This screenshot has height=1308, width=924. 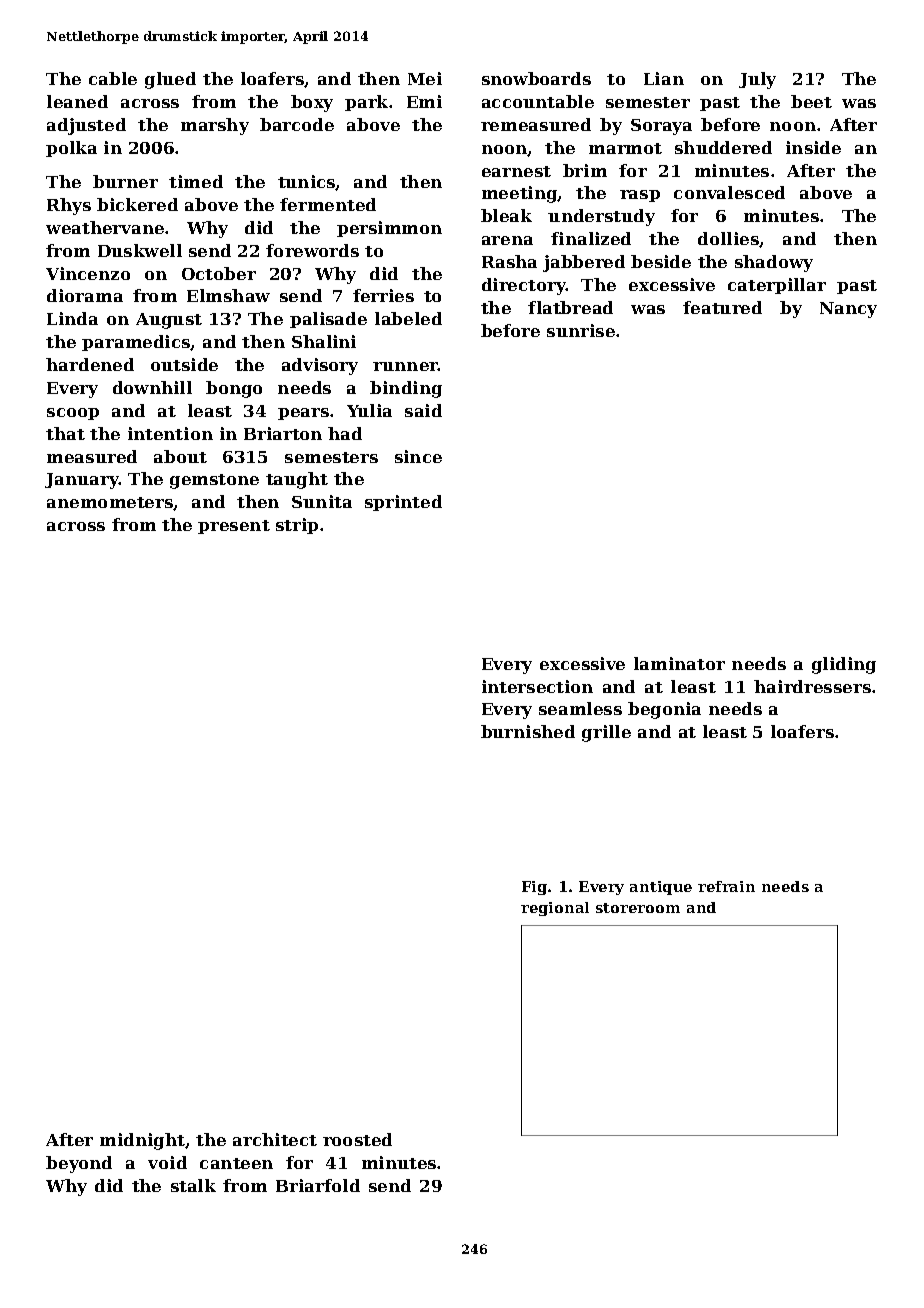 What do you see at coordinates (170, 80) in the screenshot?
I see `glued` at bounding box center [170, 80].
